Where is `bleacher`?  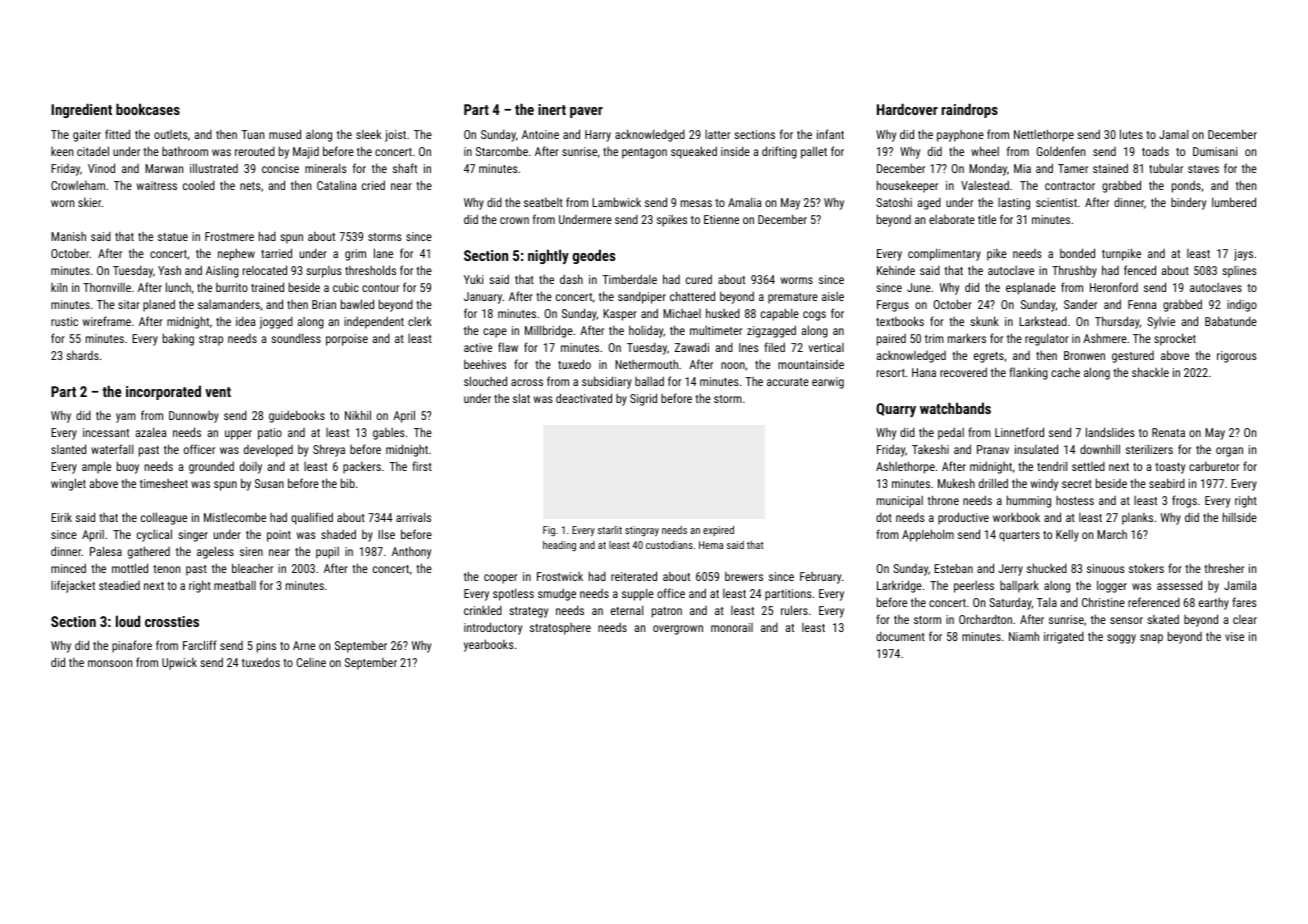
bleacher is located at coordinates (252, 568).
